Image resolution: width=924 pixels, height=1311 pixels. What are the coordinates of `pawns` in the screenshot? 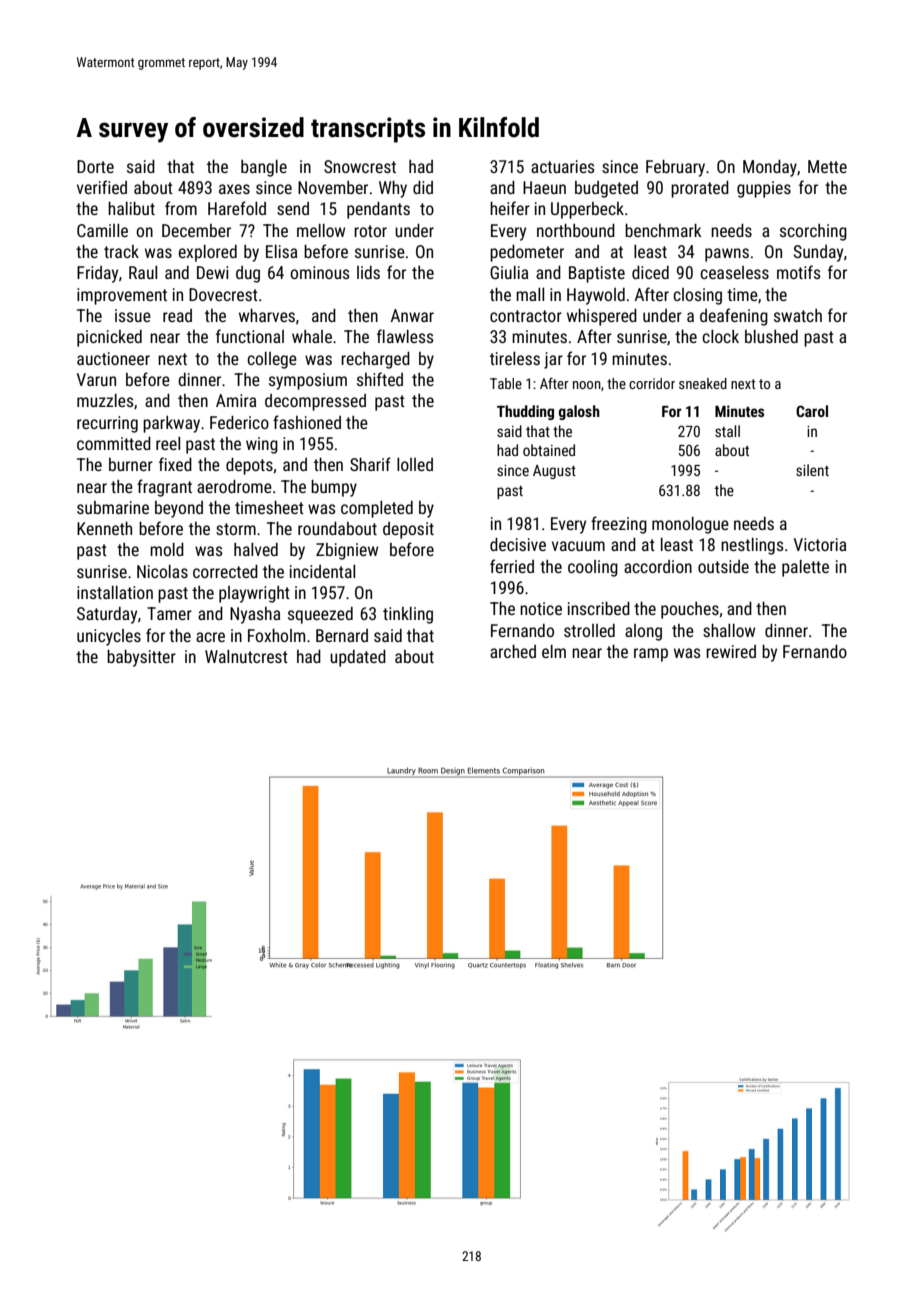 It's located at (727, 255).
